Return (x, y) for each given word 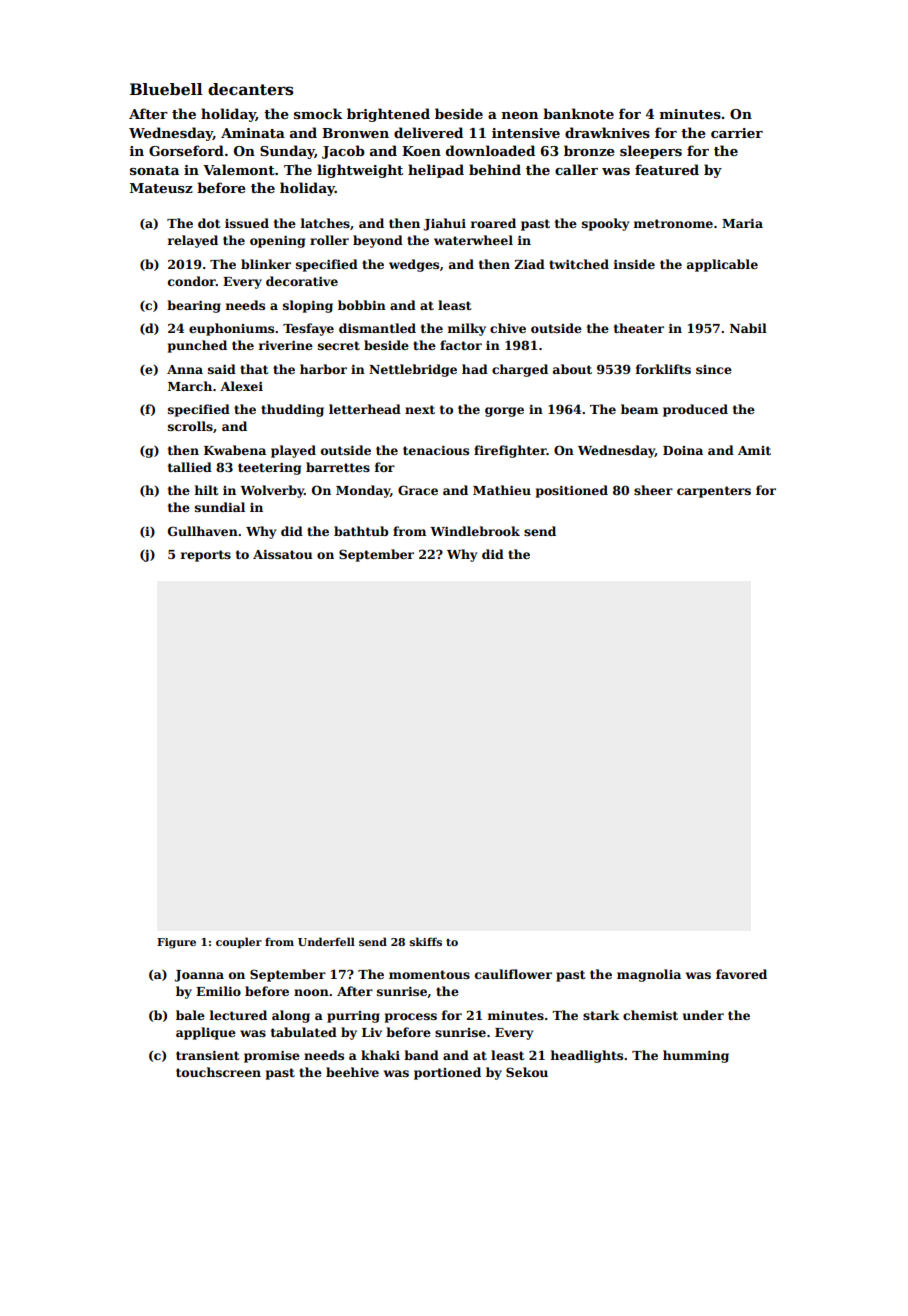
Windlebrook (475, 531)
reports (206, 556)
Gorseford (186, 150)
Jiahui (444, 224)
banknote (578, 113)
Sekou (527, 1072)
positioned (572, 491)
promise (272, 1057)
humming (696, 1056)
